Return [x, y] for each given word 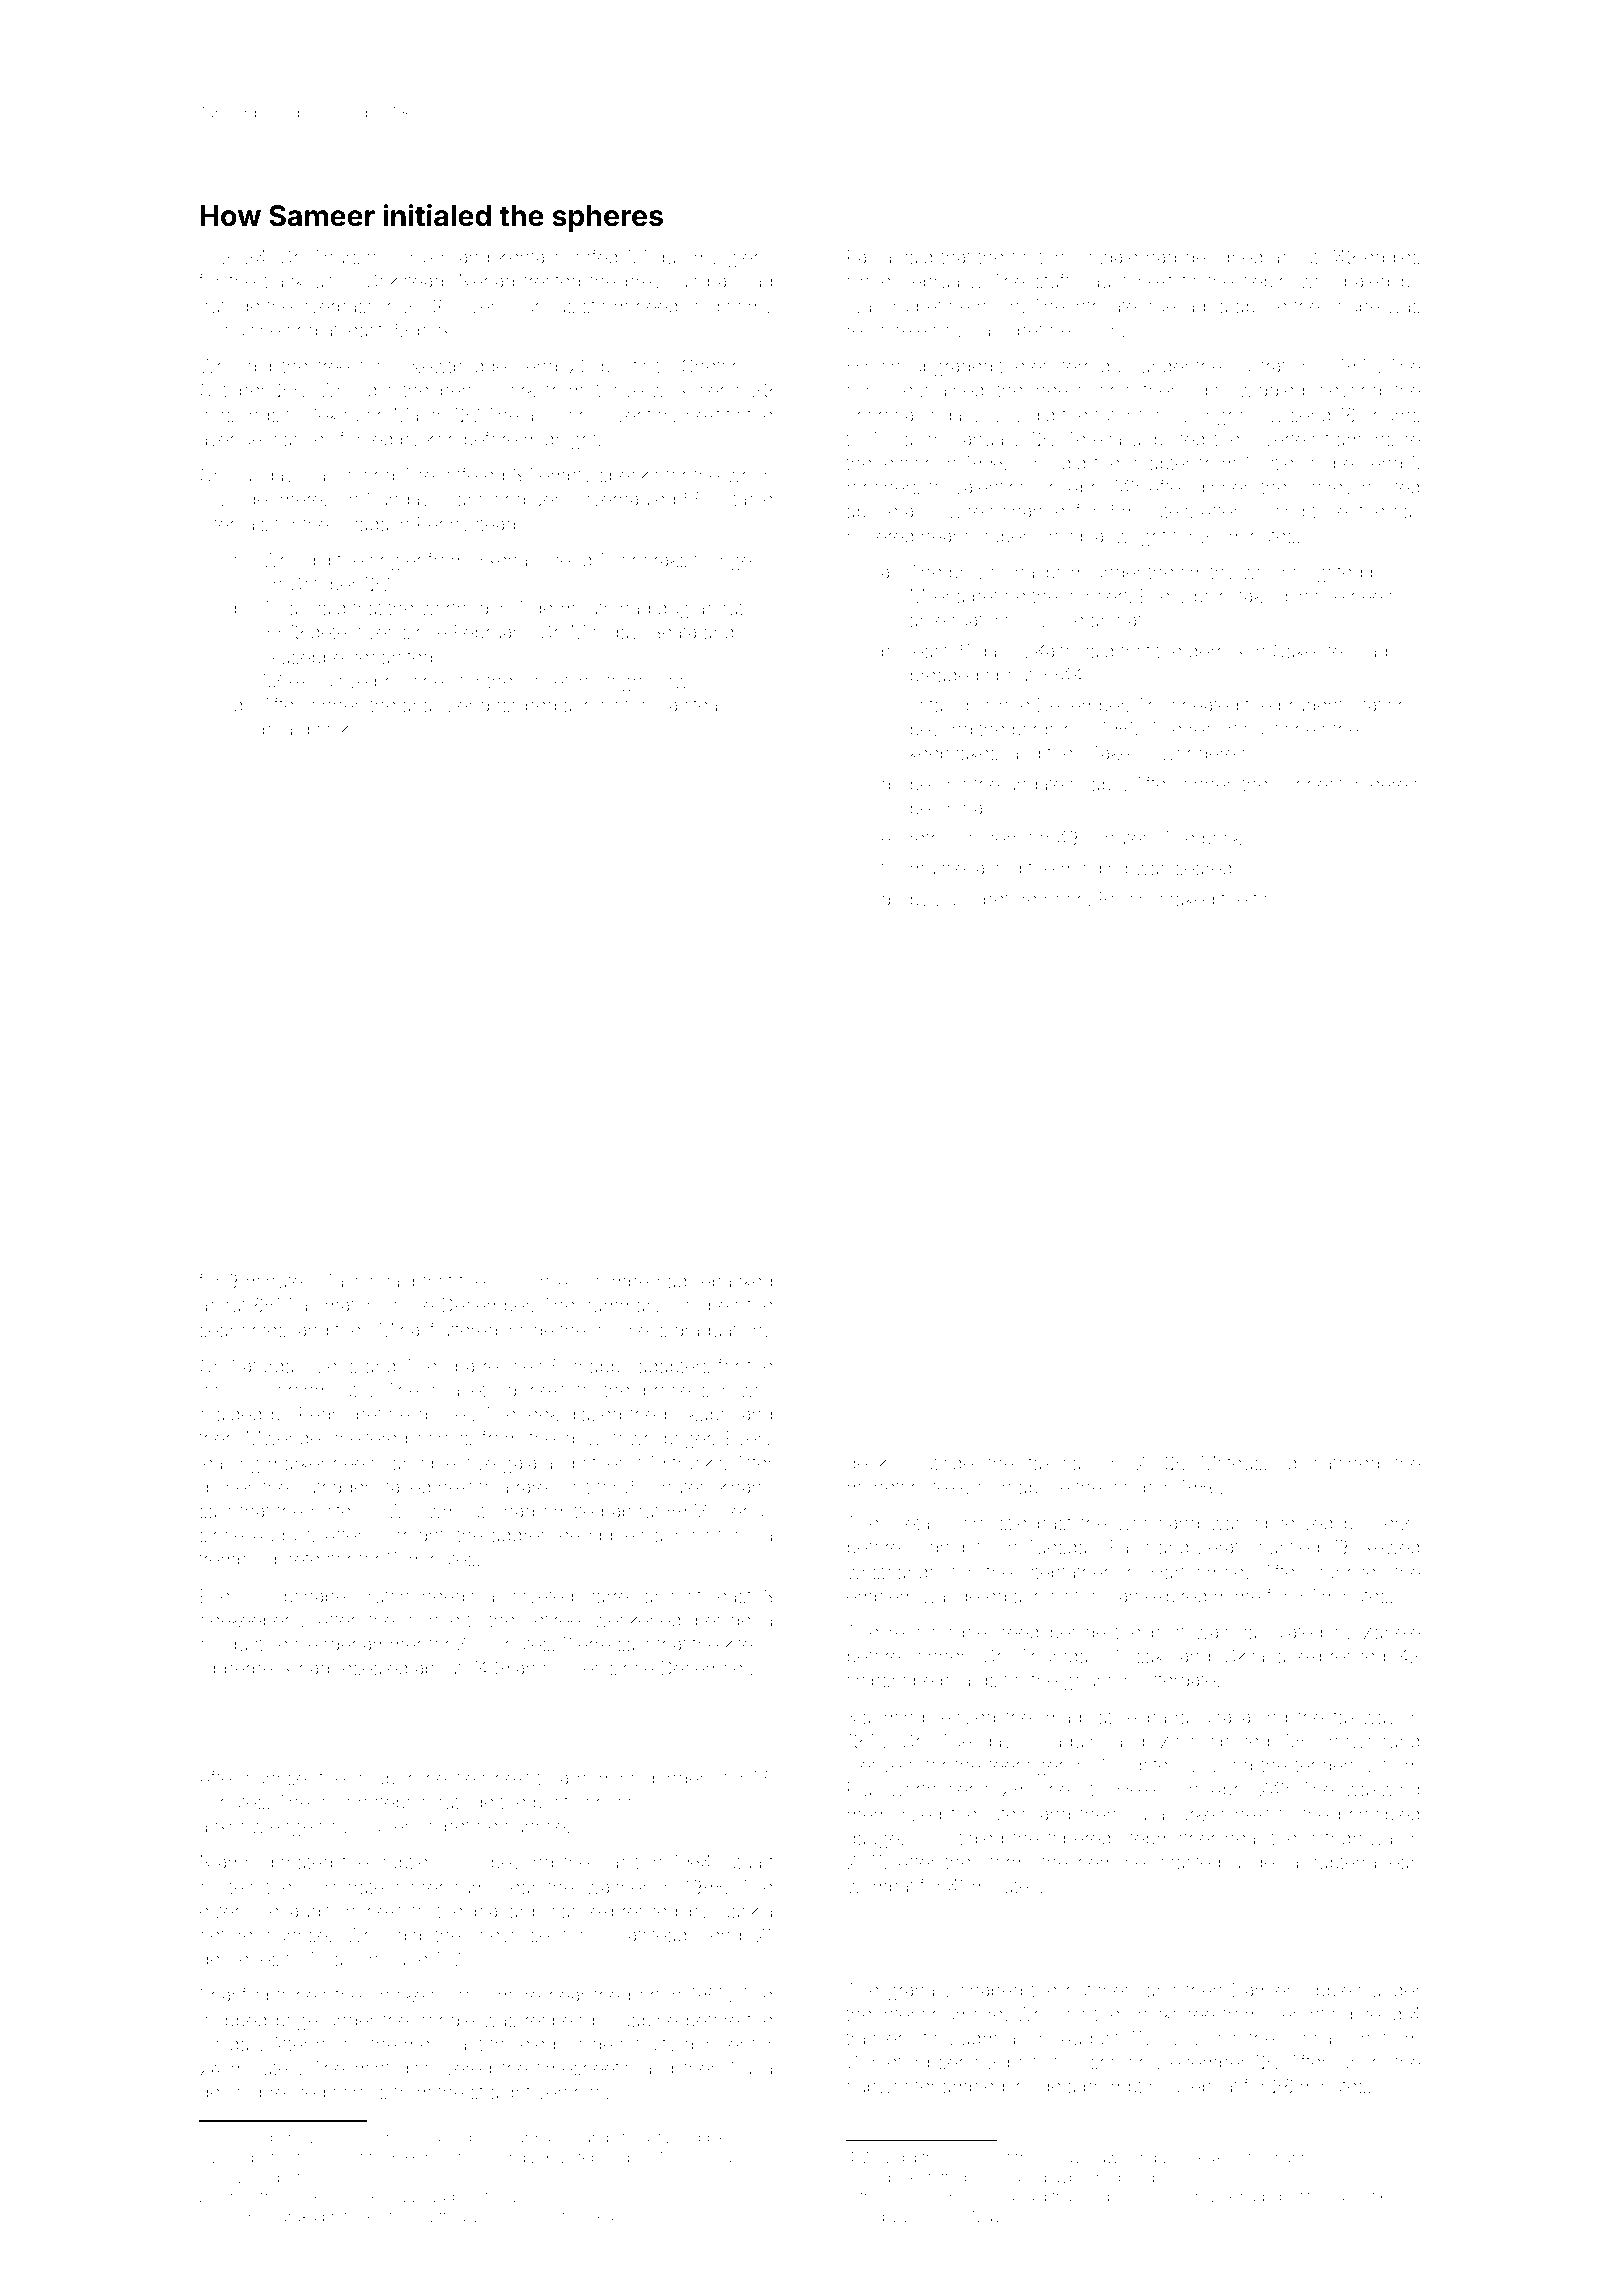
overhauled [628, 499]
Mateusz [1237, 1463]
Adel [420, 475]
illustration [1270, 366]
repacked [734, 1283]
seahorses [243, 1330]
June [407, 1959]
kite [739, 1644]
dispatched [1333, 1465]
